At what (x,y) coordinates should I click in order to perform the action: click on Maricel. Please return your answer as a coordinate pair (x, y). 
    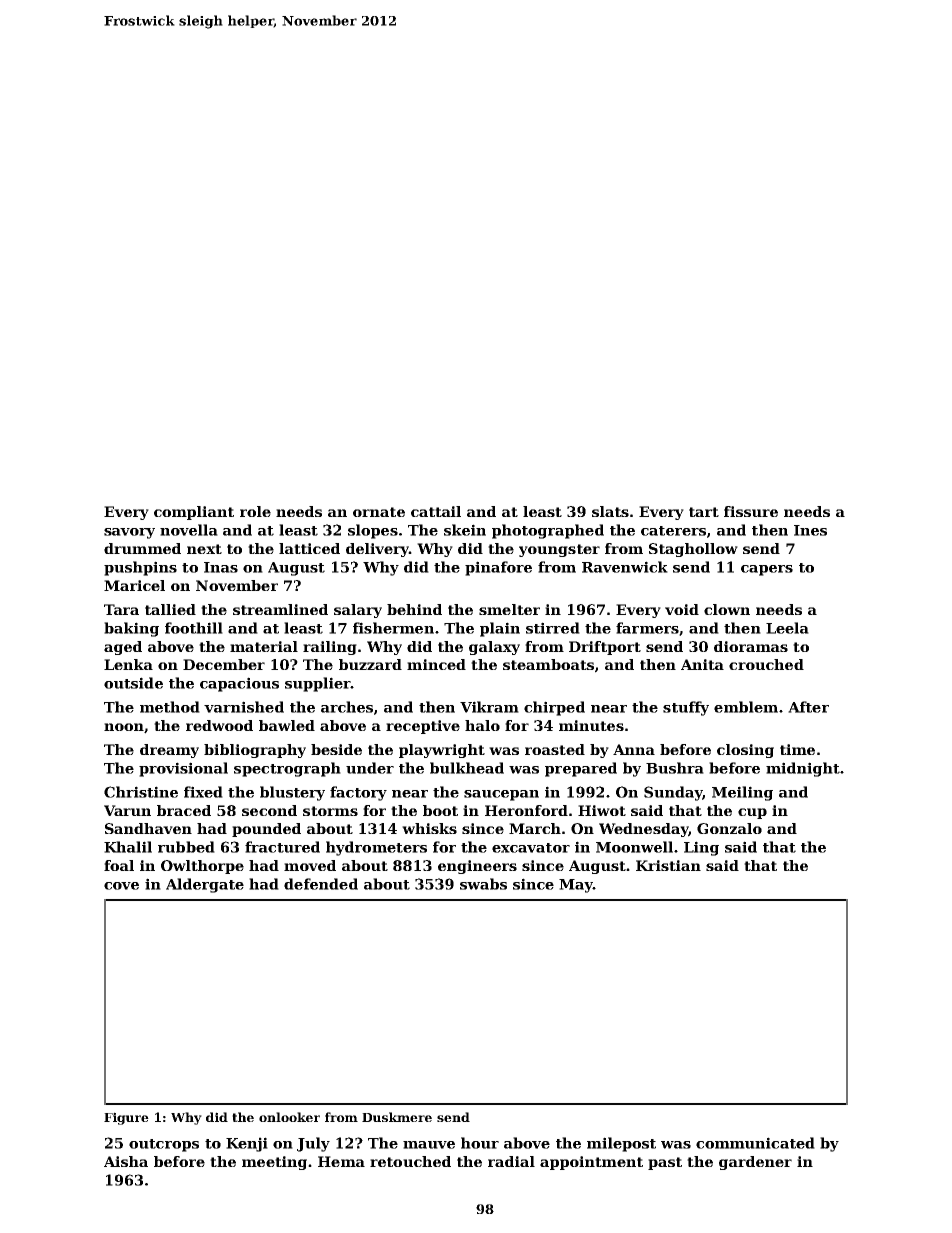
    Looking at the image, I should click on (134, 585).
